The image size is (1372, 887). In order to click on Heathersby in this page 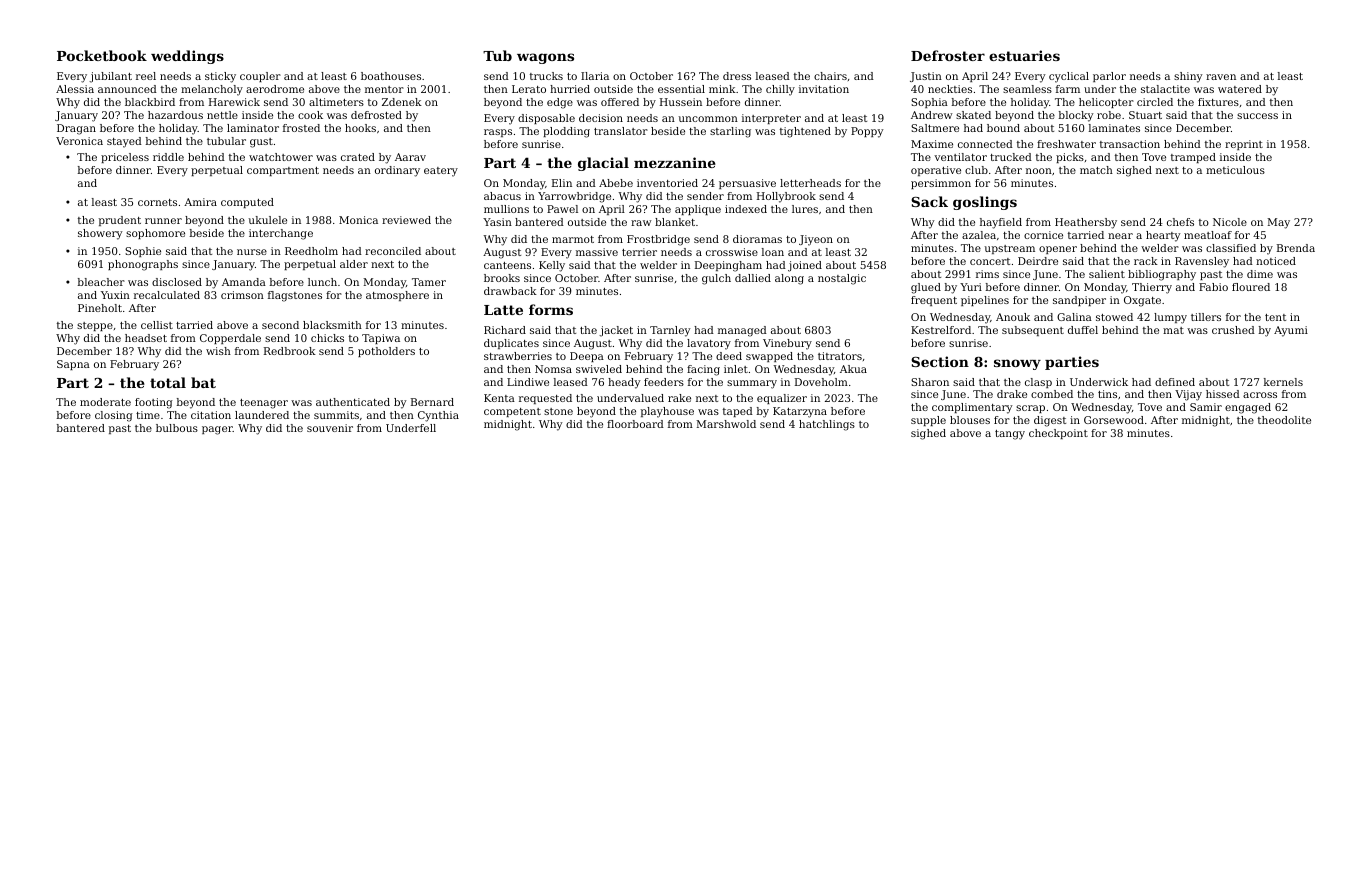, I will do `click(1086, 223)`.
